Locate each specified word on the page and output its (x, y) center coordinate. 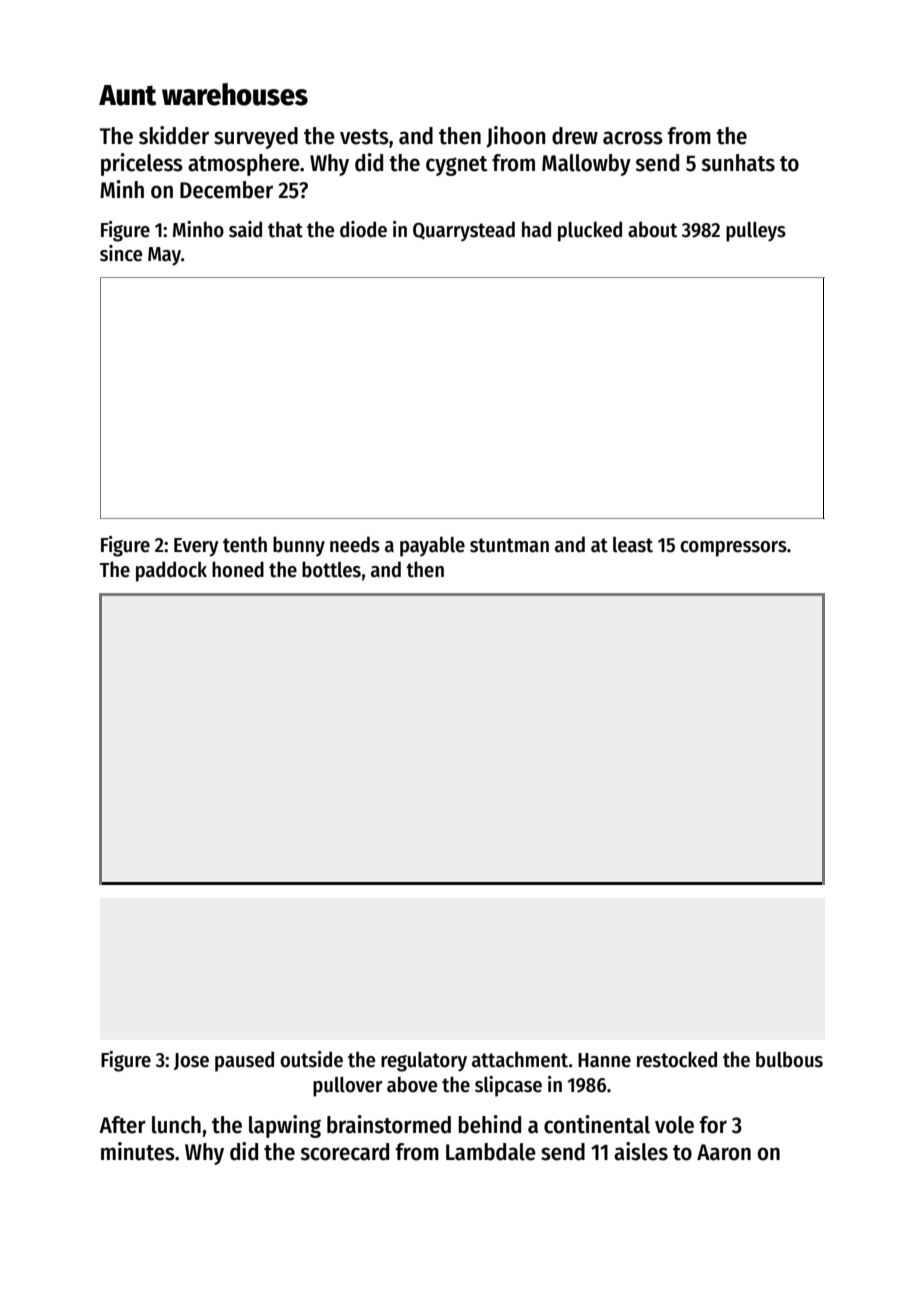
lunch (176, 1125)
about (653, 229)
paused (244, 1061)
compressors (733, 549)
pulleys (756, 232)
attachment (520, 1059)
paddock (171, 571)
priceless (142, 164)
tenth (245, 544)
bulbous (789, 1059)
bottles (331, 569)
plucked (590, 231)
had (536, 229)
